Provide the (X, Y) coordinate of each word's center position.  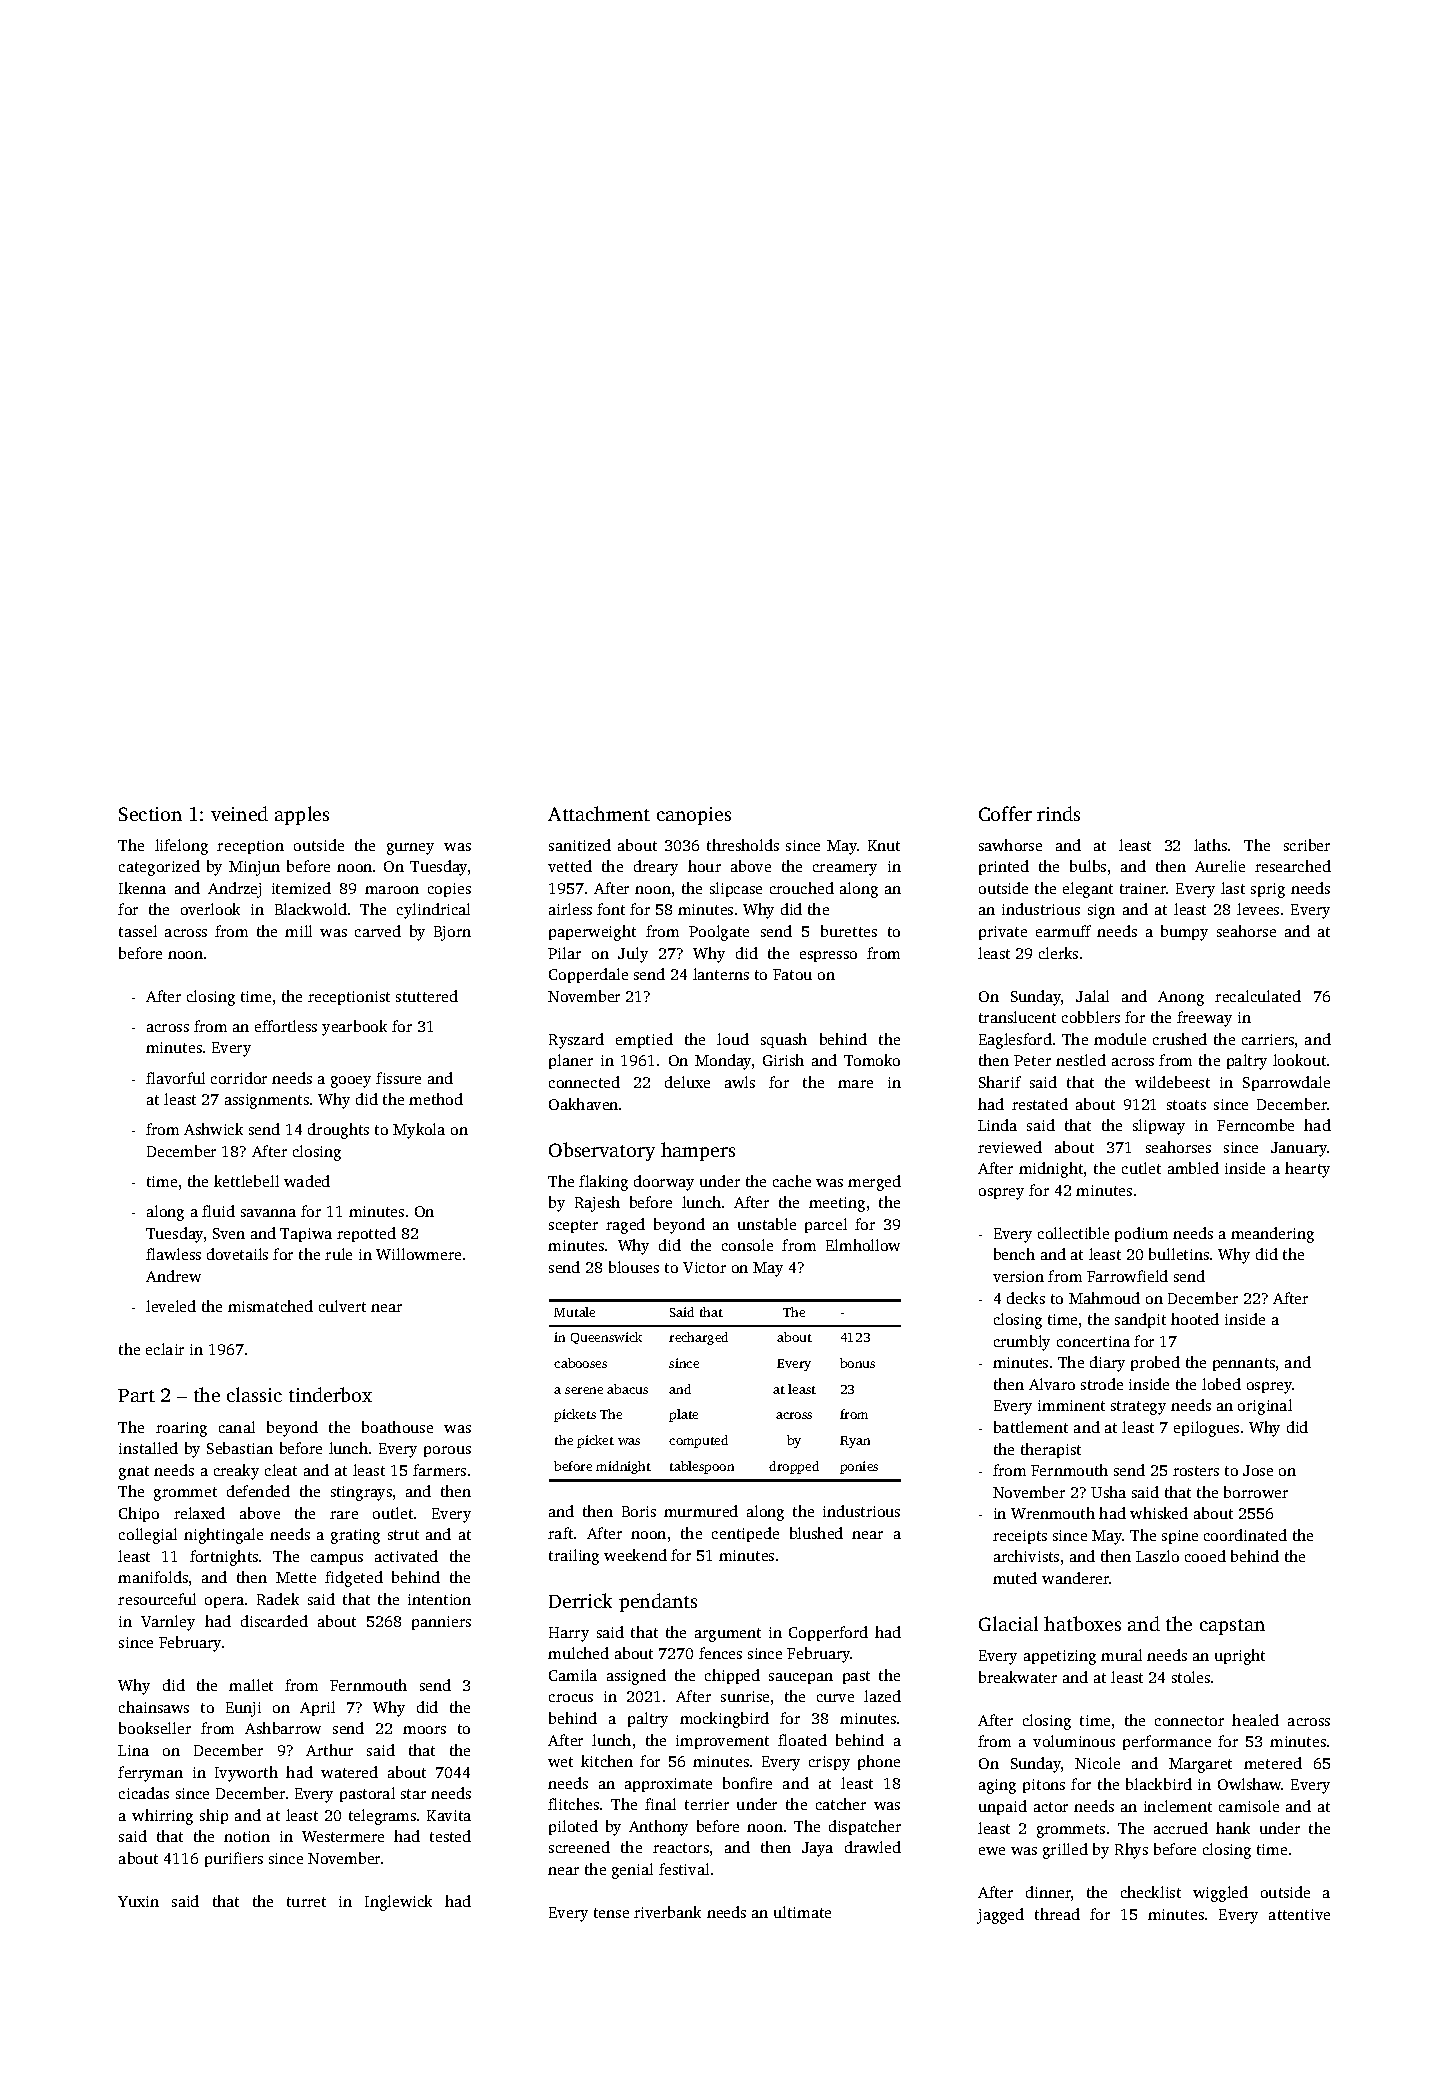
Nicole (1097, 1763)
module (1120, 1039)
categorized (159, 868)
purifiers (234, 1859)
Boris (639, 1511)
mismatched (270, 1306)
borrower (1256, 1492)
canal (237, 1427)
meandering (1272, 1235)
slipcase (736, 889)
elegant (1088, 890)
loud (733, 1039)
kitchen (607, 1761)
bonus (857, 1363)
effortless (286, 1026)
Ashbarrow (283, 1728)
